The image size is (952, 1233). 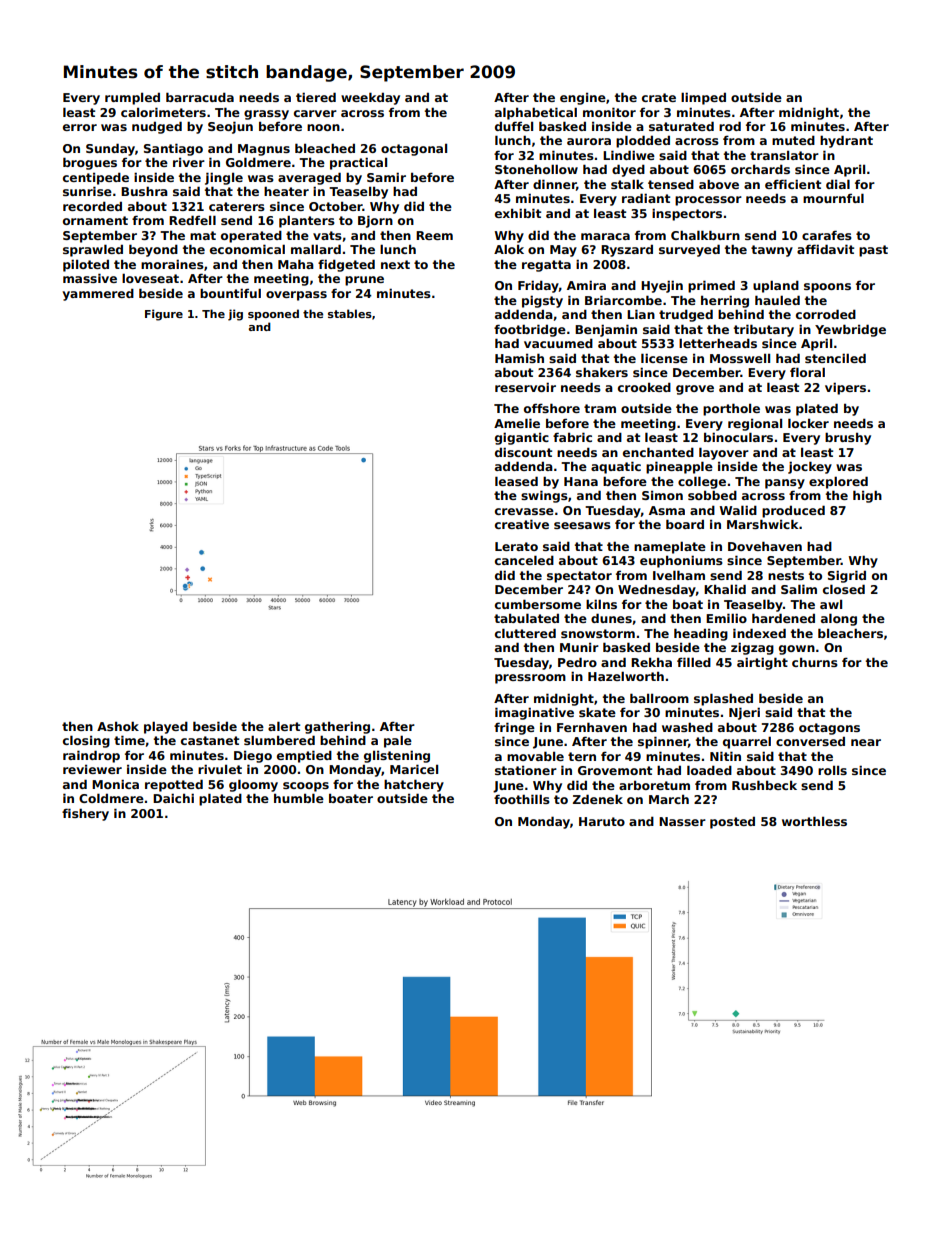 What do you see at coordinates (530, 679) in the screenshot?
I see `pressroom` at bounding box center [530, 679].
